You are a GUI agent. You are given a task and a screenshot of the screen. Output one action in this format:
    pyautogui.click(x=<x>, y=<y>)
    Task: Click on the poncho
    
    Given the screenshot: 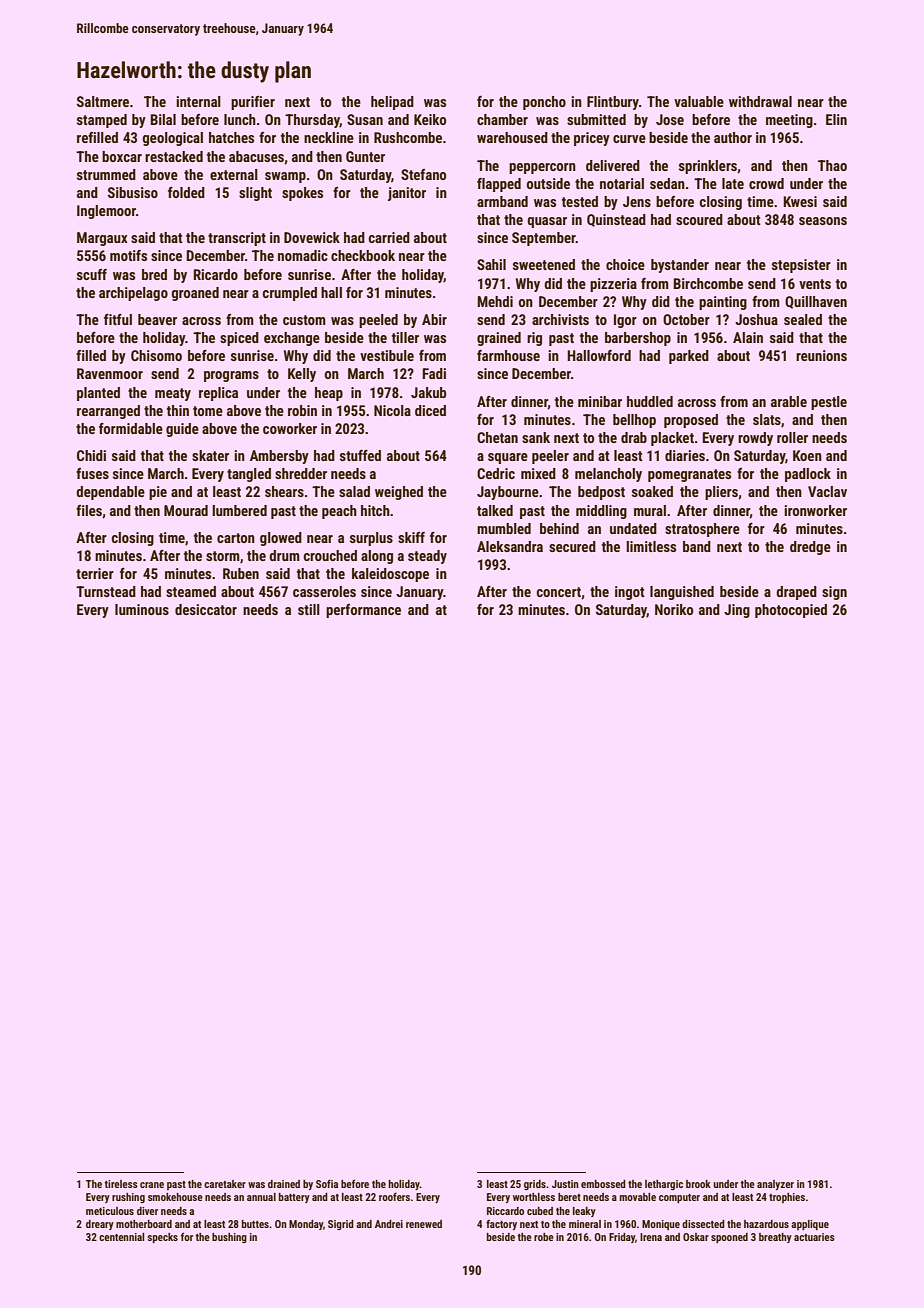 What is the action you would take?
    pyautogui.click(x=544, y=103)
